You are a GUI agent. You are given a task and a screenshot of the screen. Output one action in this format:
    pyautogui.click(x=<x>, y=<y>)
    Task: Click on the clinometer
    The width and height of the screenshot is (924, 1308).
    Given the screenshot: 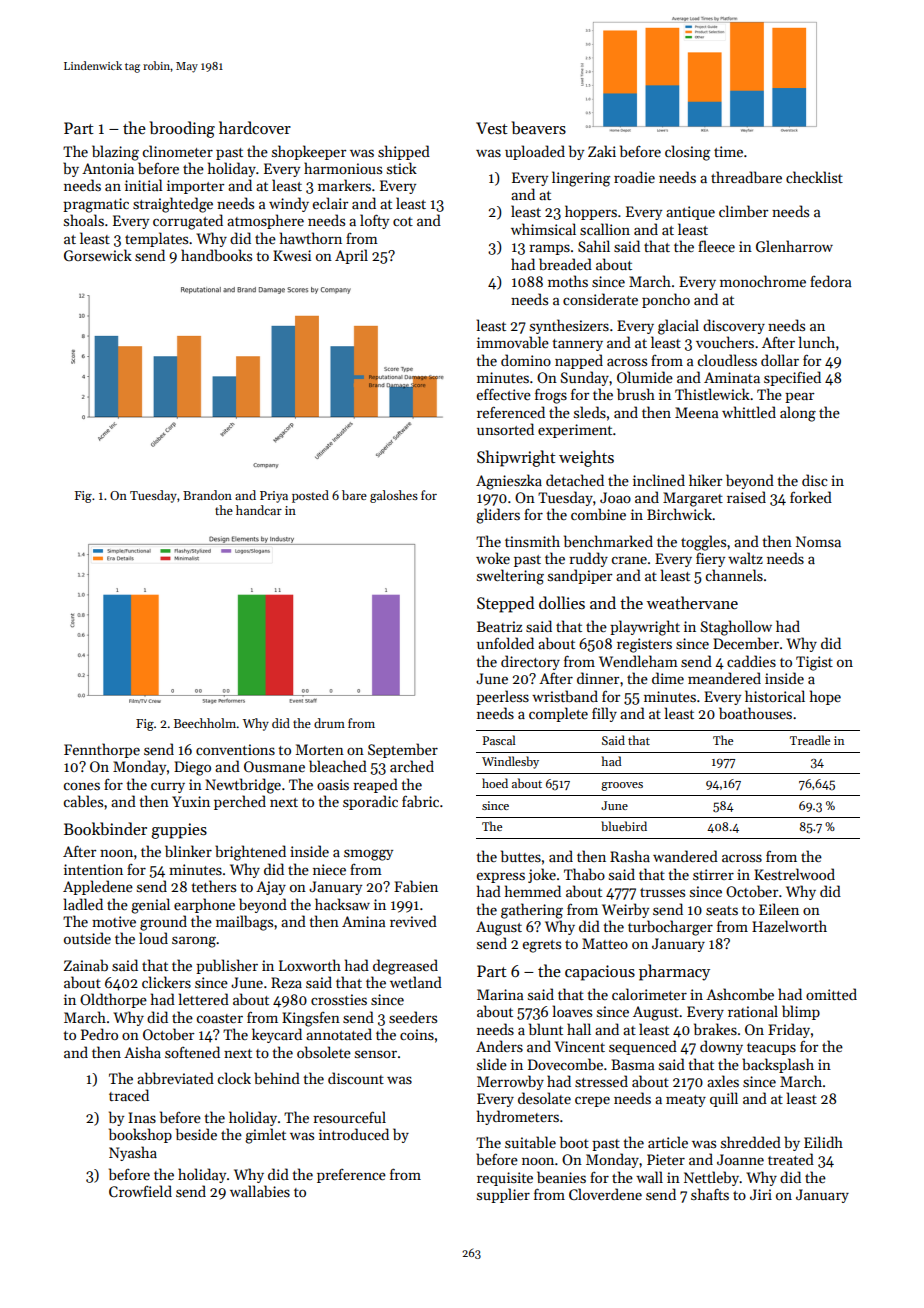 What is the action you would take?
    pyautogui.click(x=178, y=151)
